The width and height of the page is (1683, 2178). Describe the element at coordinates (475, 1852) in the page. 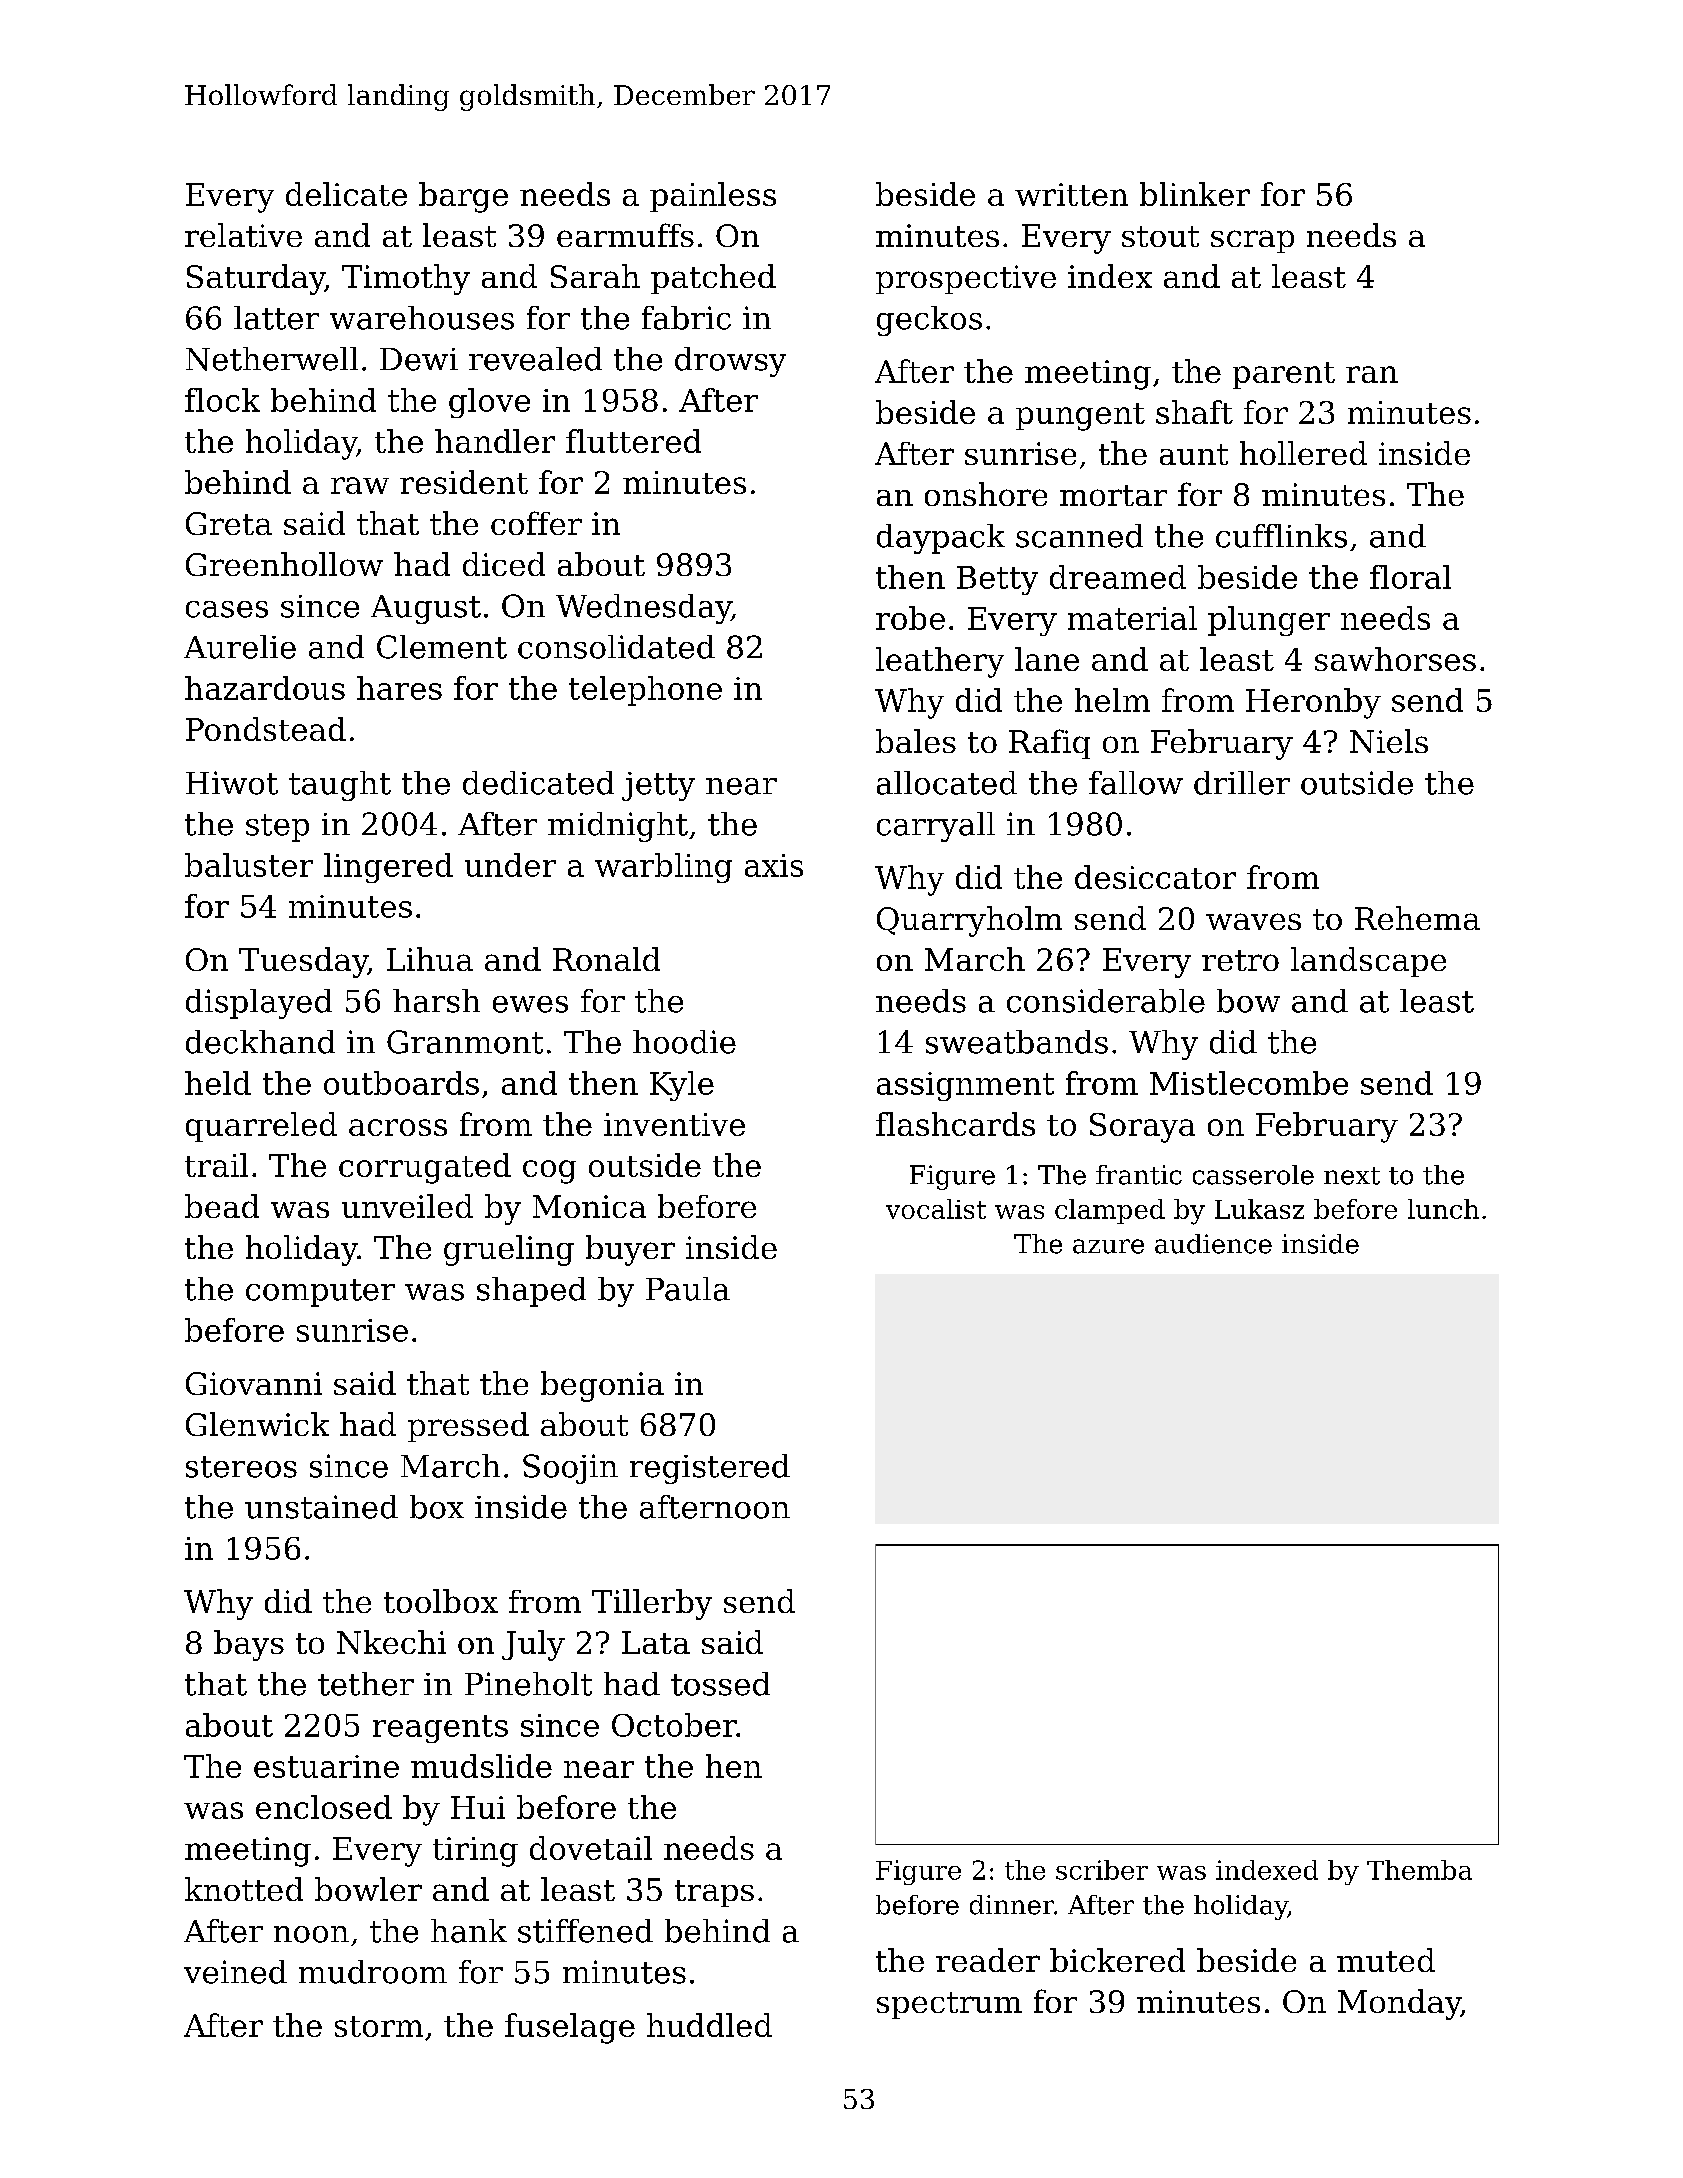

I see `tiring` at that location.
